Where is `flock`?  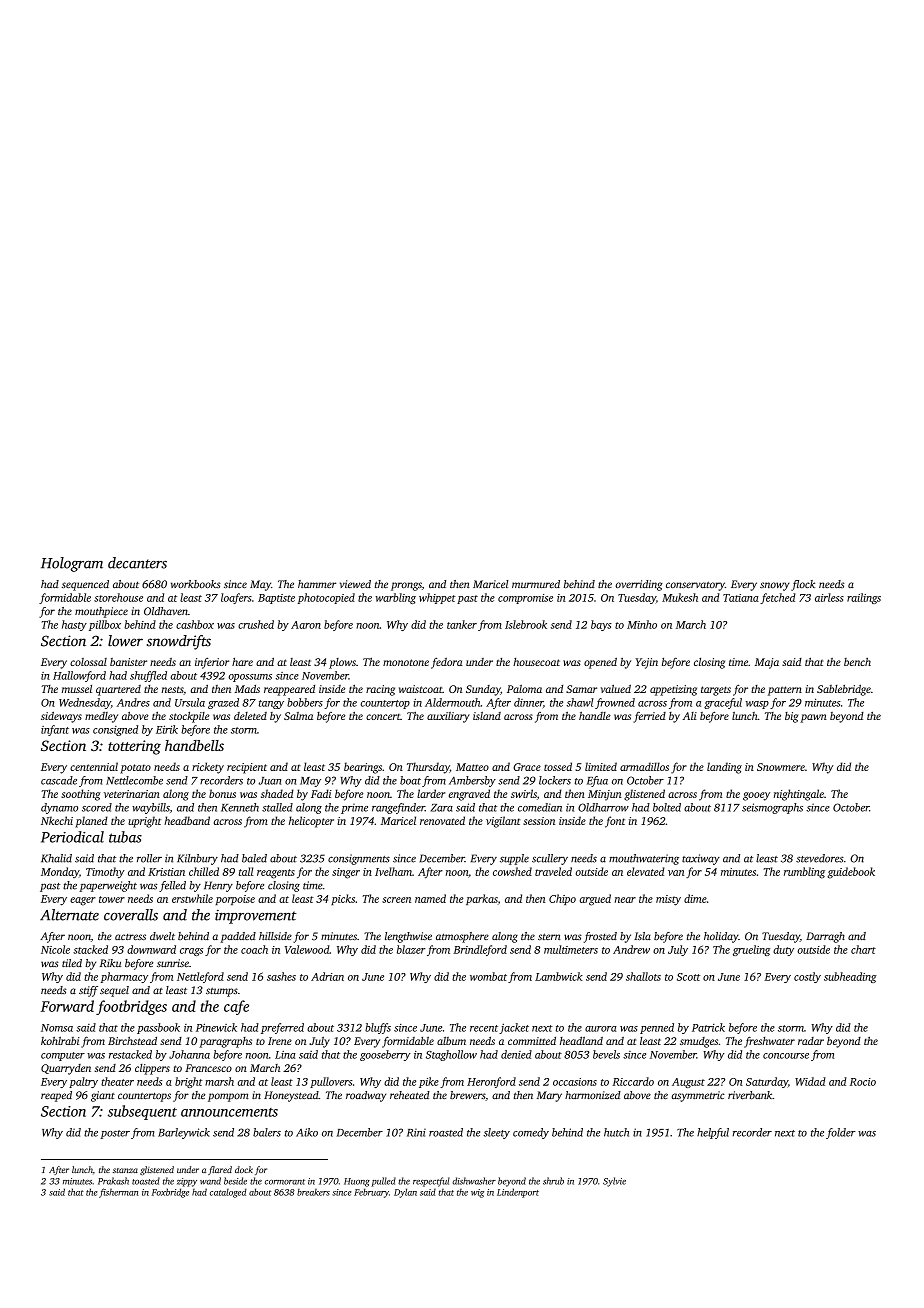
flock is located at coordinates (803, 585).
